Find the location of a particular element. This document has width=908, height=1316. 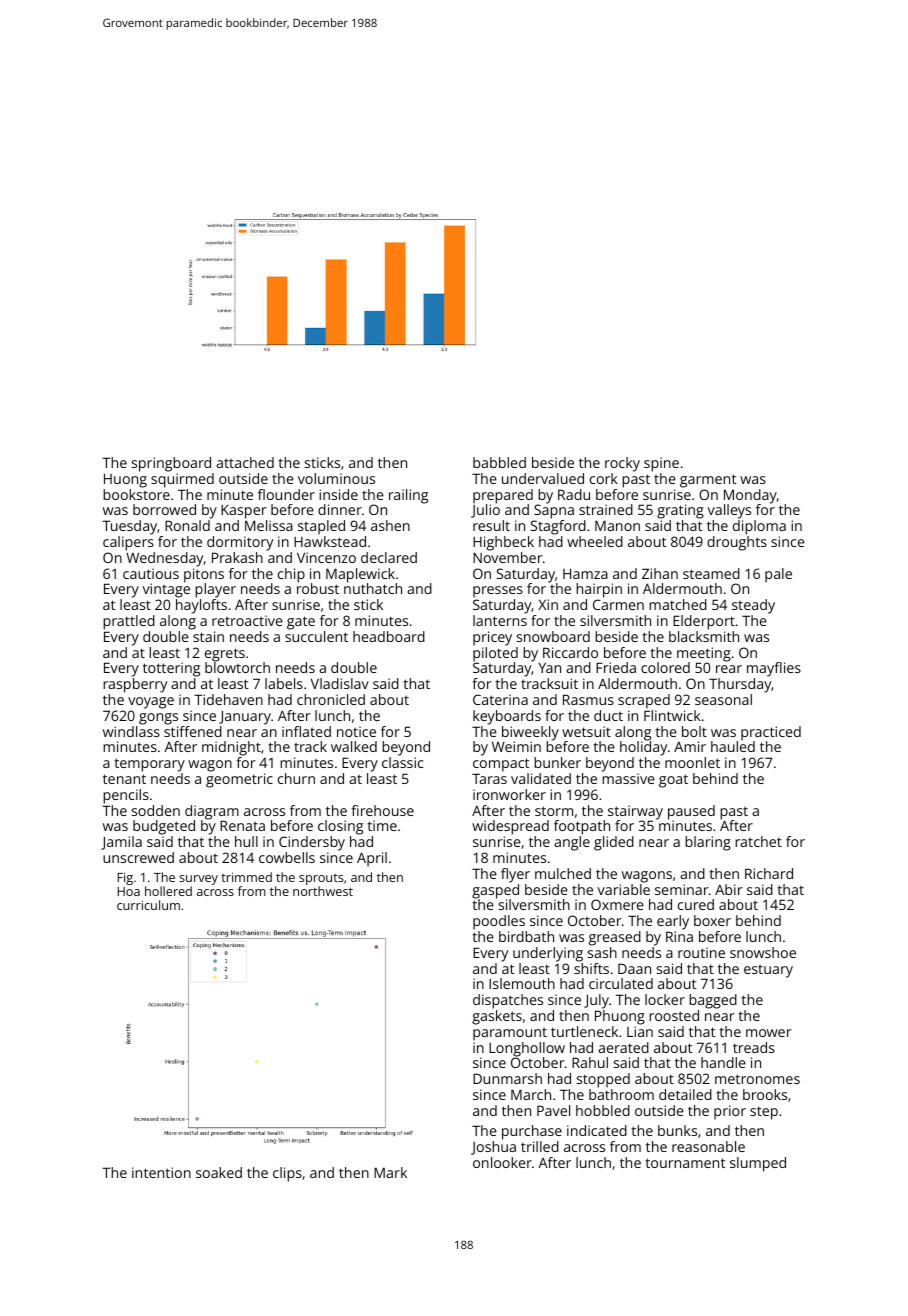

tenant is located at coordinates (124, 779).
